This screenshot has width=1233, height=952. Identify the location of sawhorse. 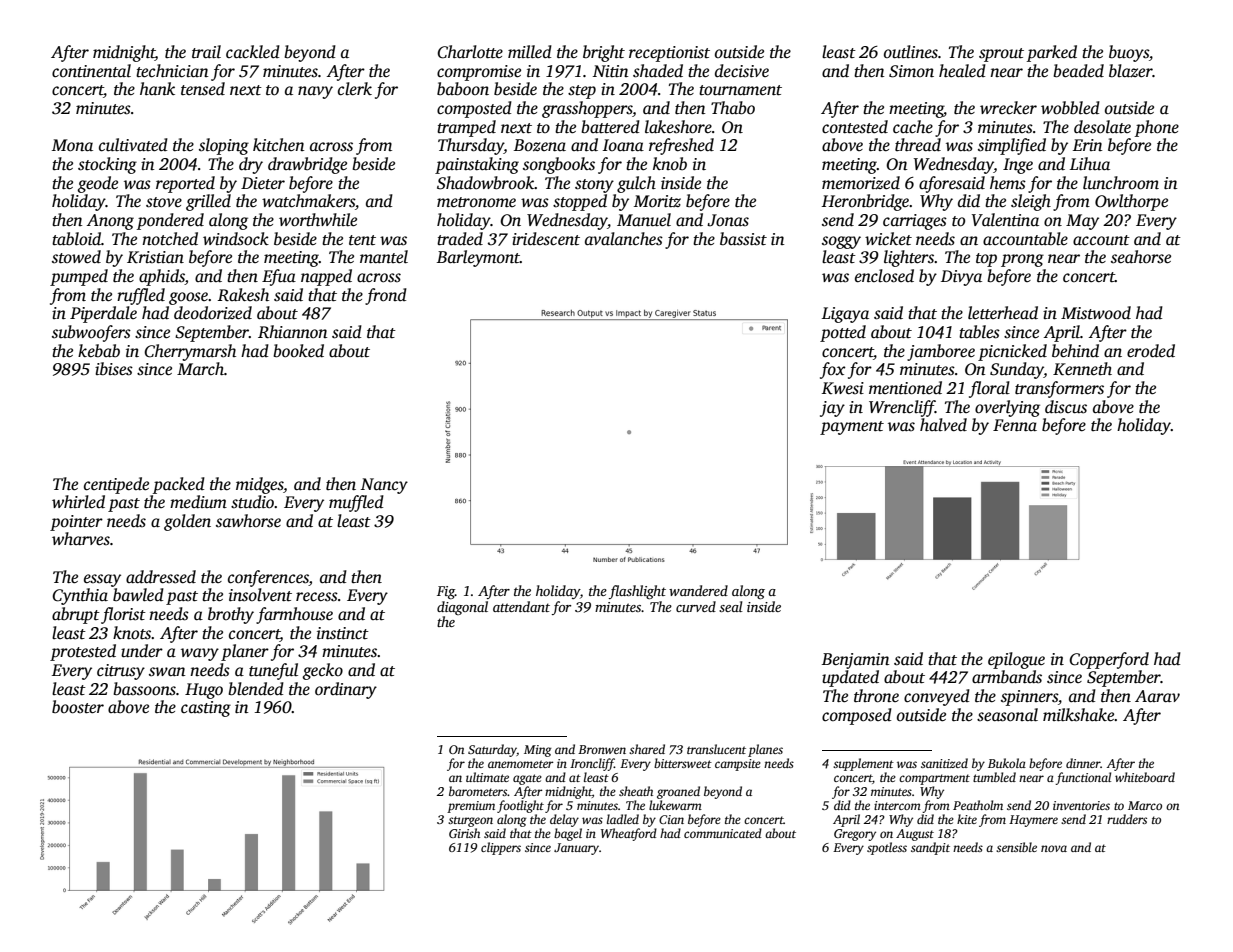
(248, 521).
